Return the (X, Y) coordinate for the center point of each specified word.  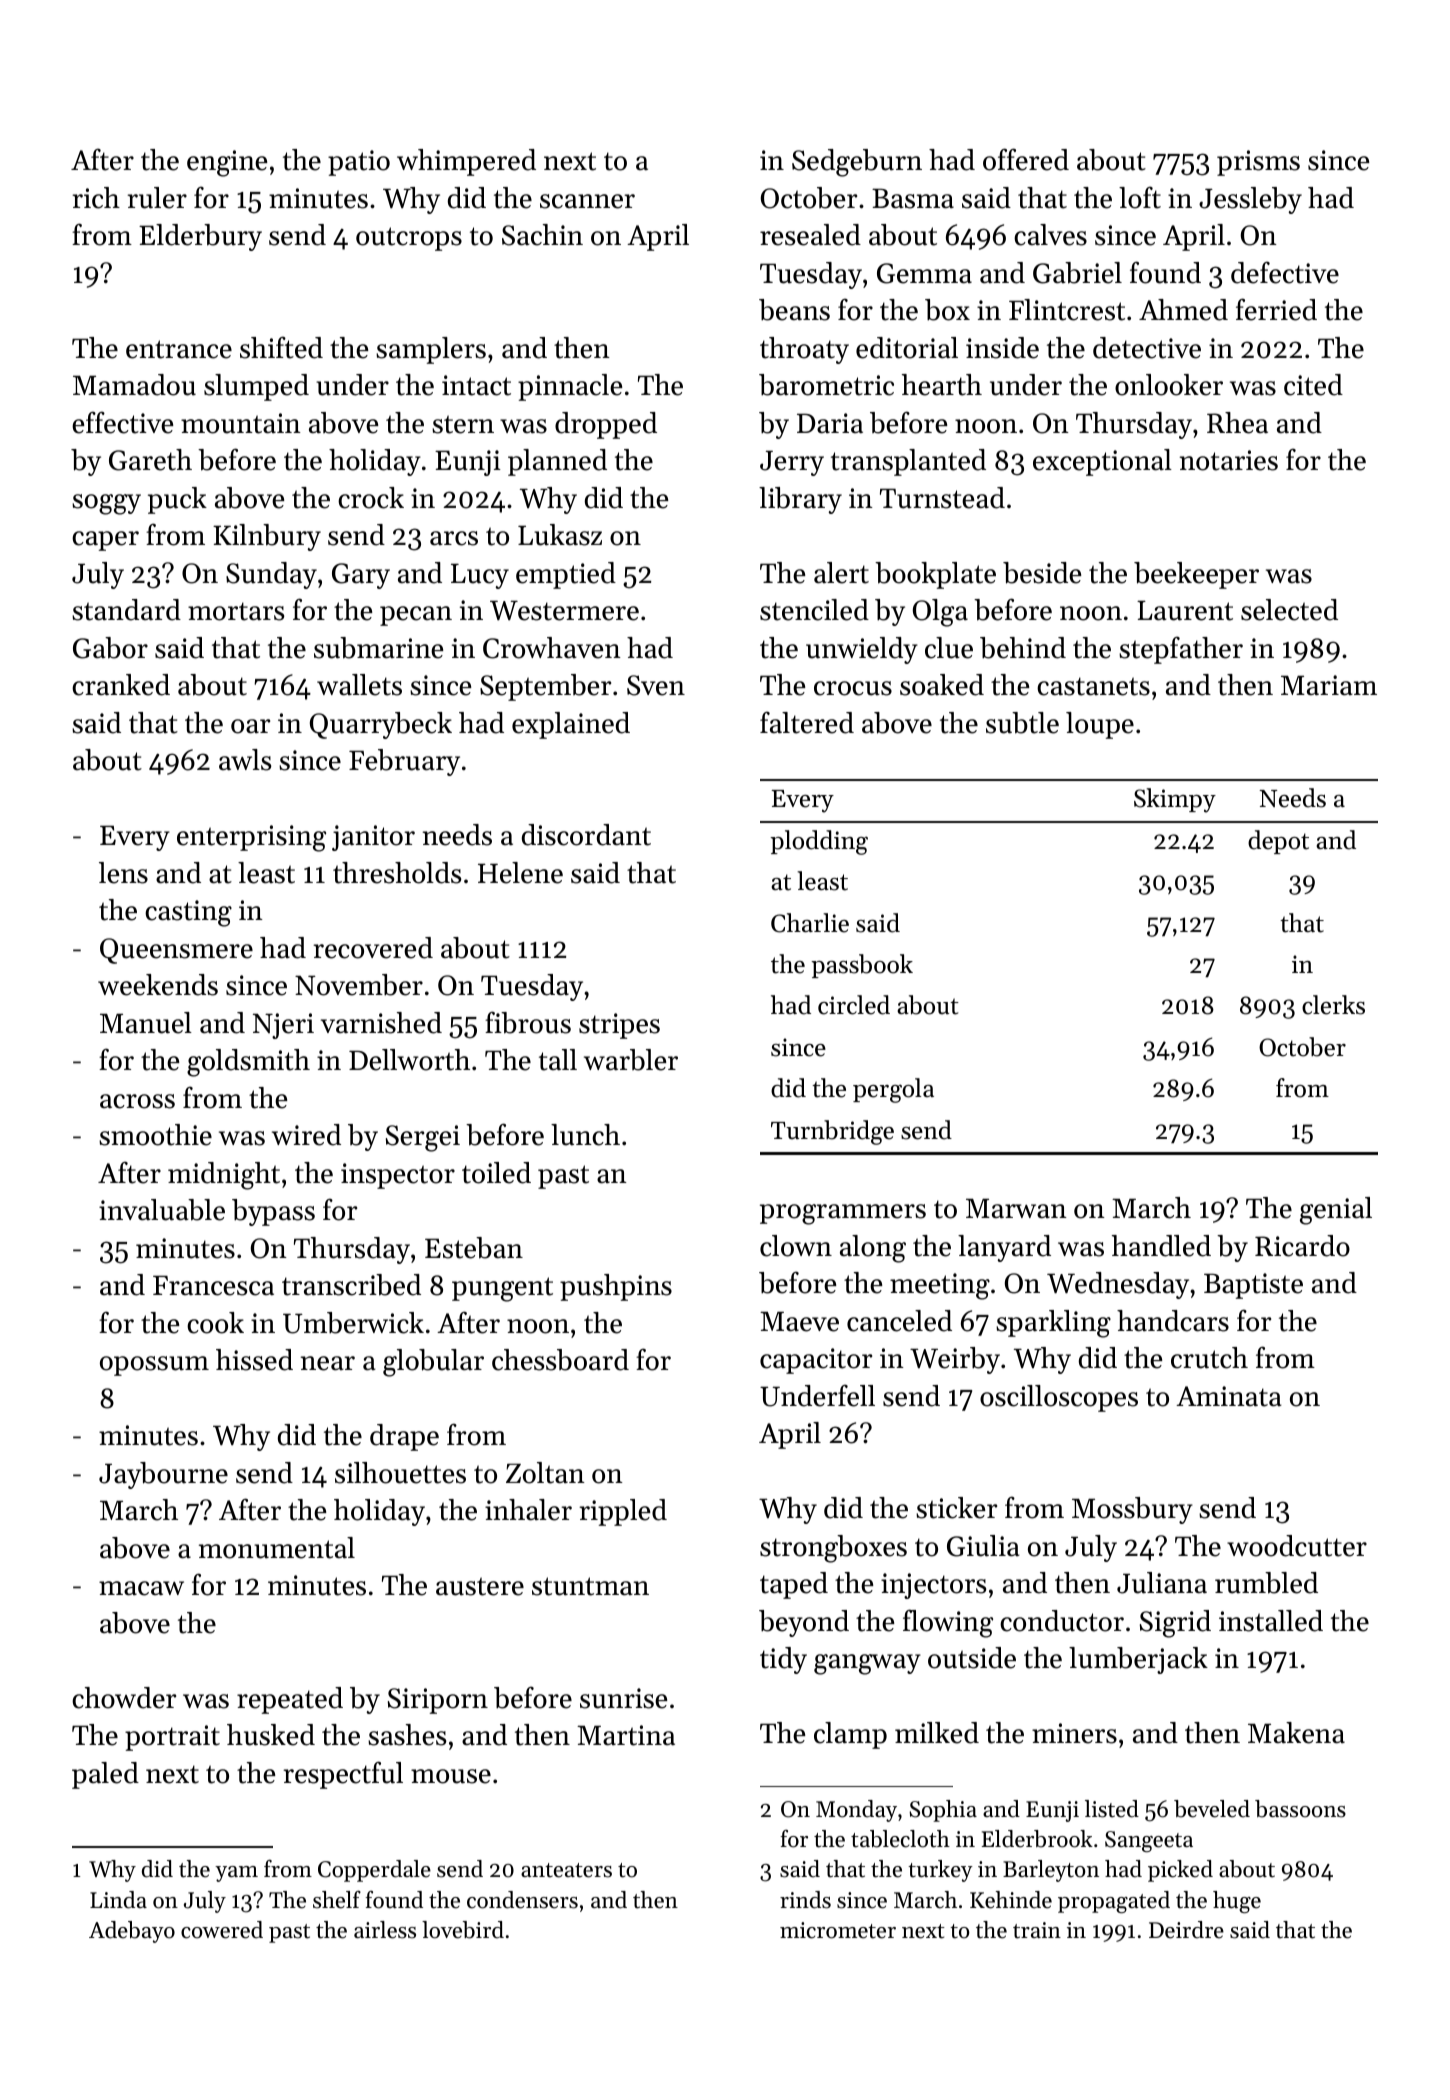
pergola (893, 1090)
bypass (273, 1212)
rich (96, 198)
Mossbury (1132, 1510)
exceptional (1102, 462)
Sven (656, 685)
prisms (1258, 163)
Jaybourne (163, 1475)
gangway (867, 1664)
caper (105, 541)
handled (1161, 1246)
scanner (587, 201)
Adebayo (132, 1932)
